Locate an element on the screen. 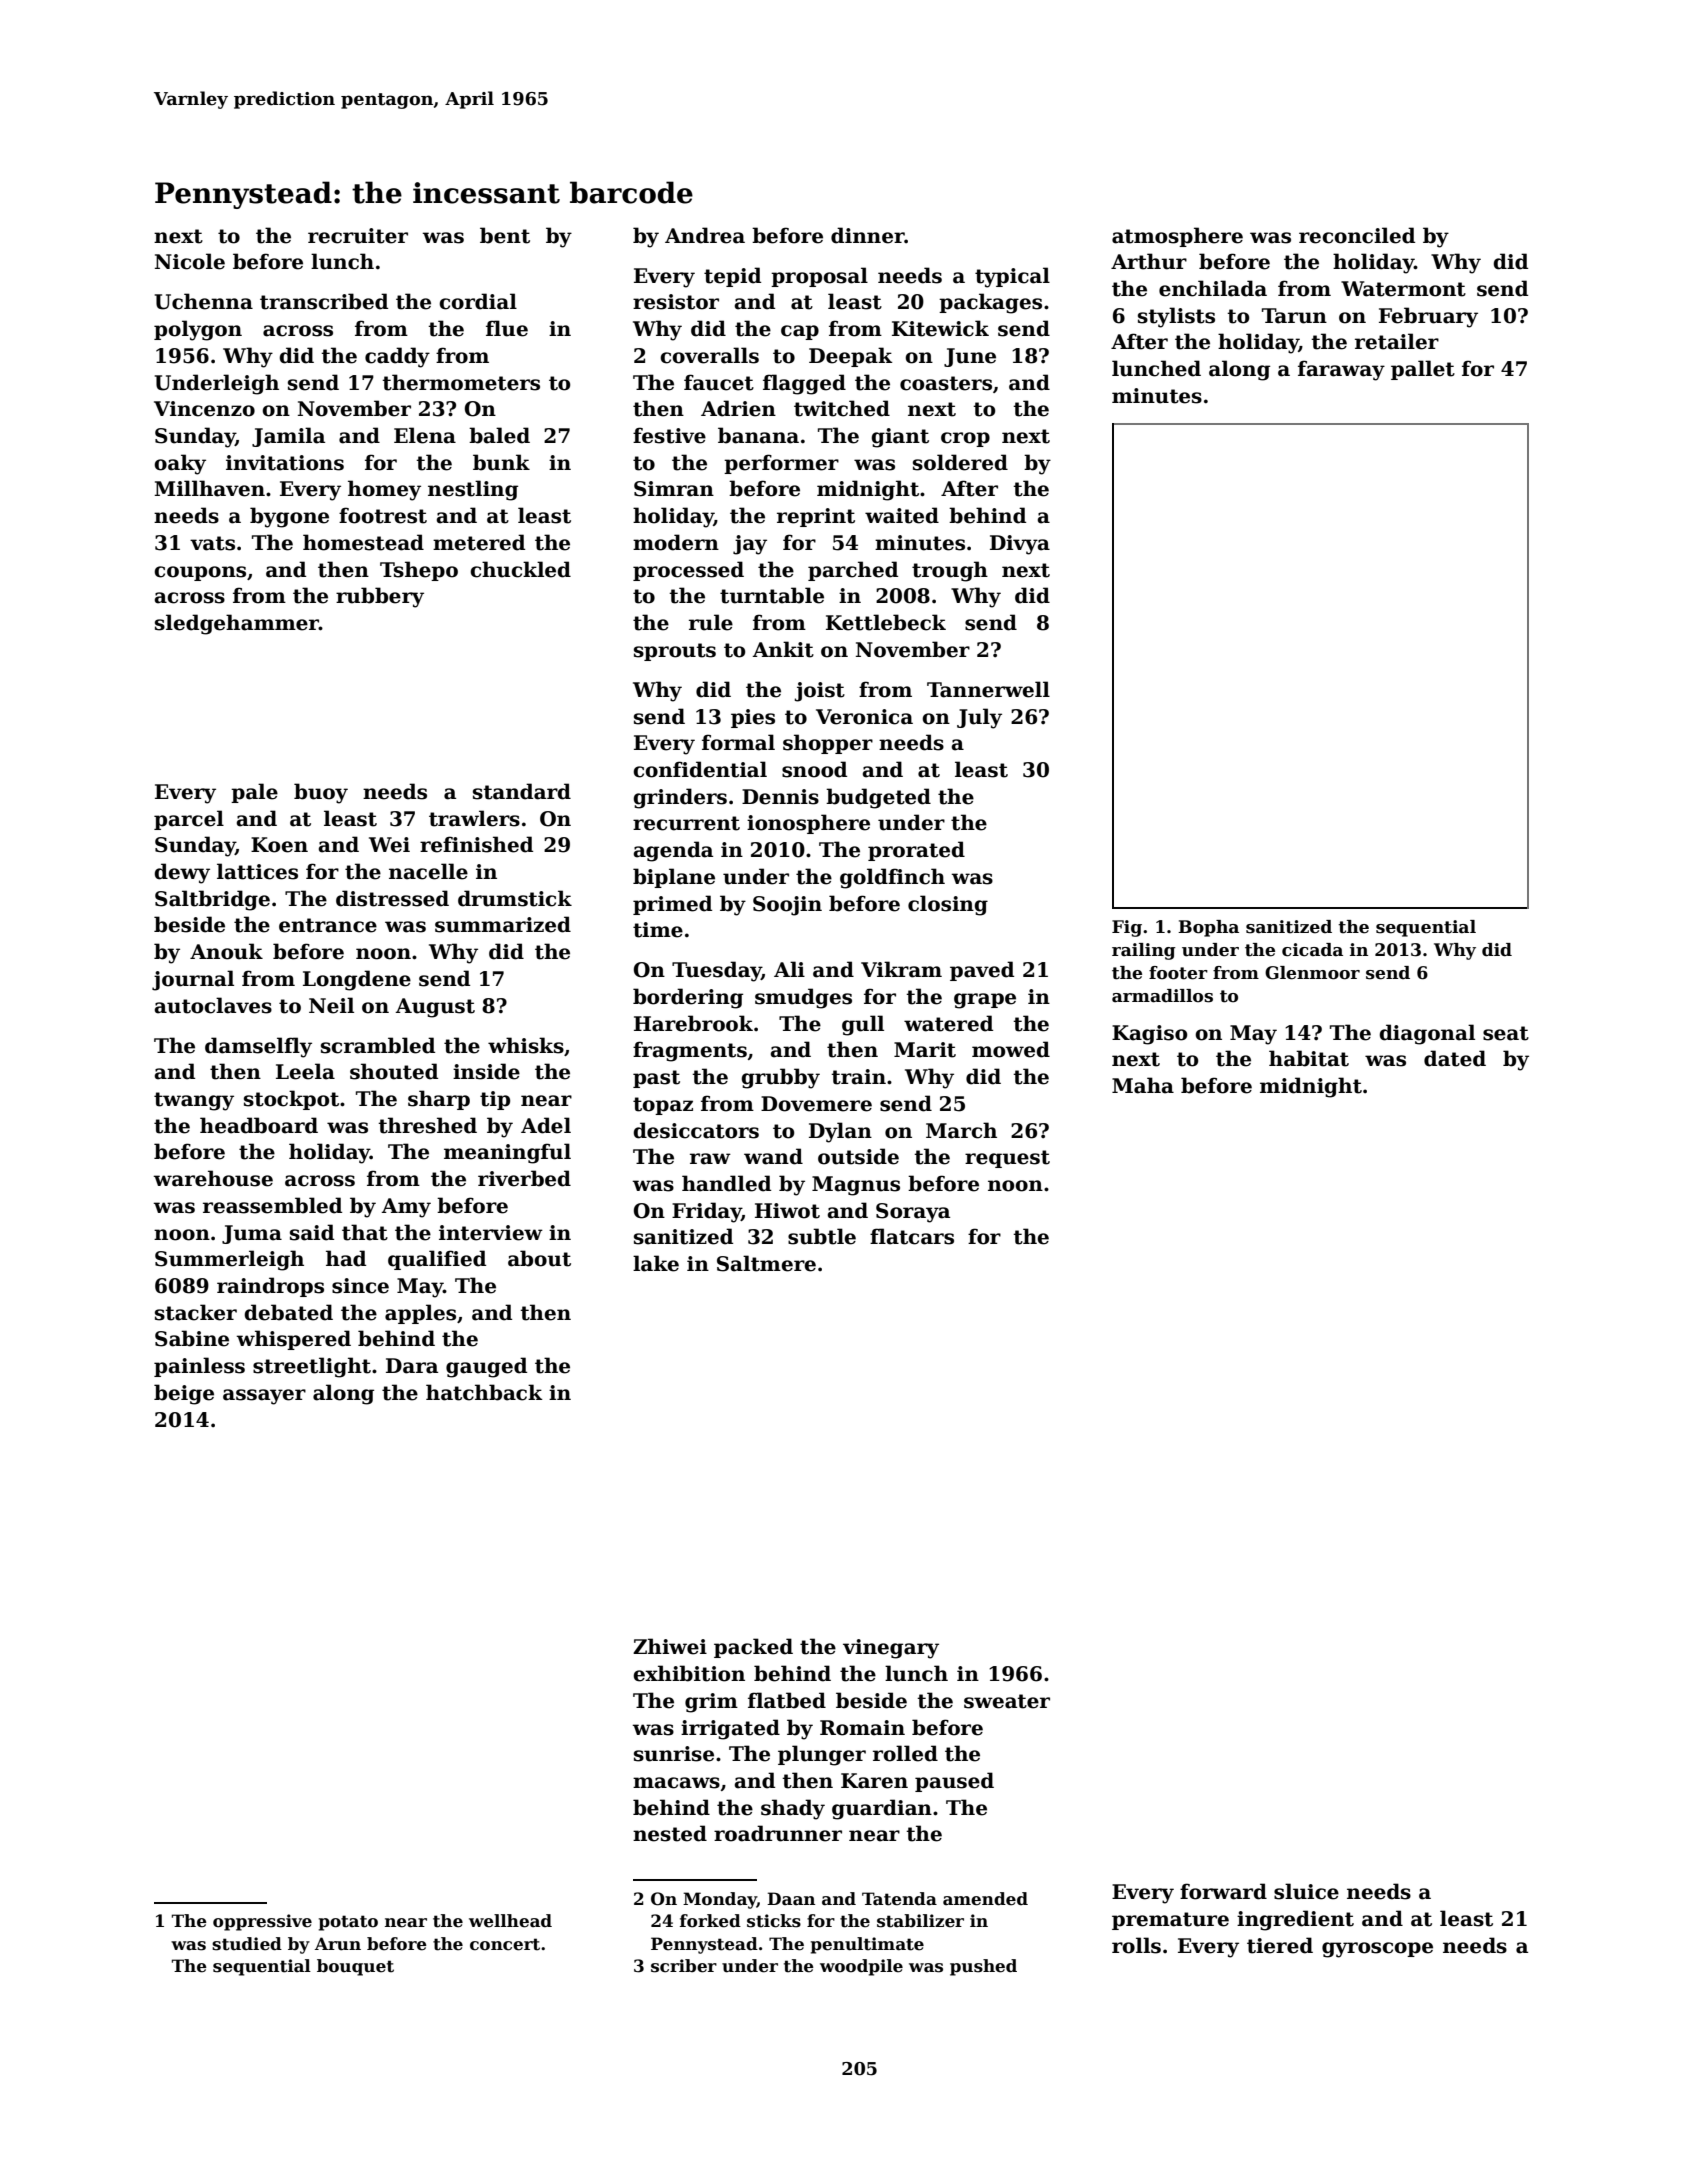 Image resolution: width=1683 pixels, height=2178 pixels. habitat is located at coordinates (1309, 1058).
